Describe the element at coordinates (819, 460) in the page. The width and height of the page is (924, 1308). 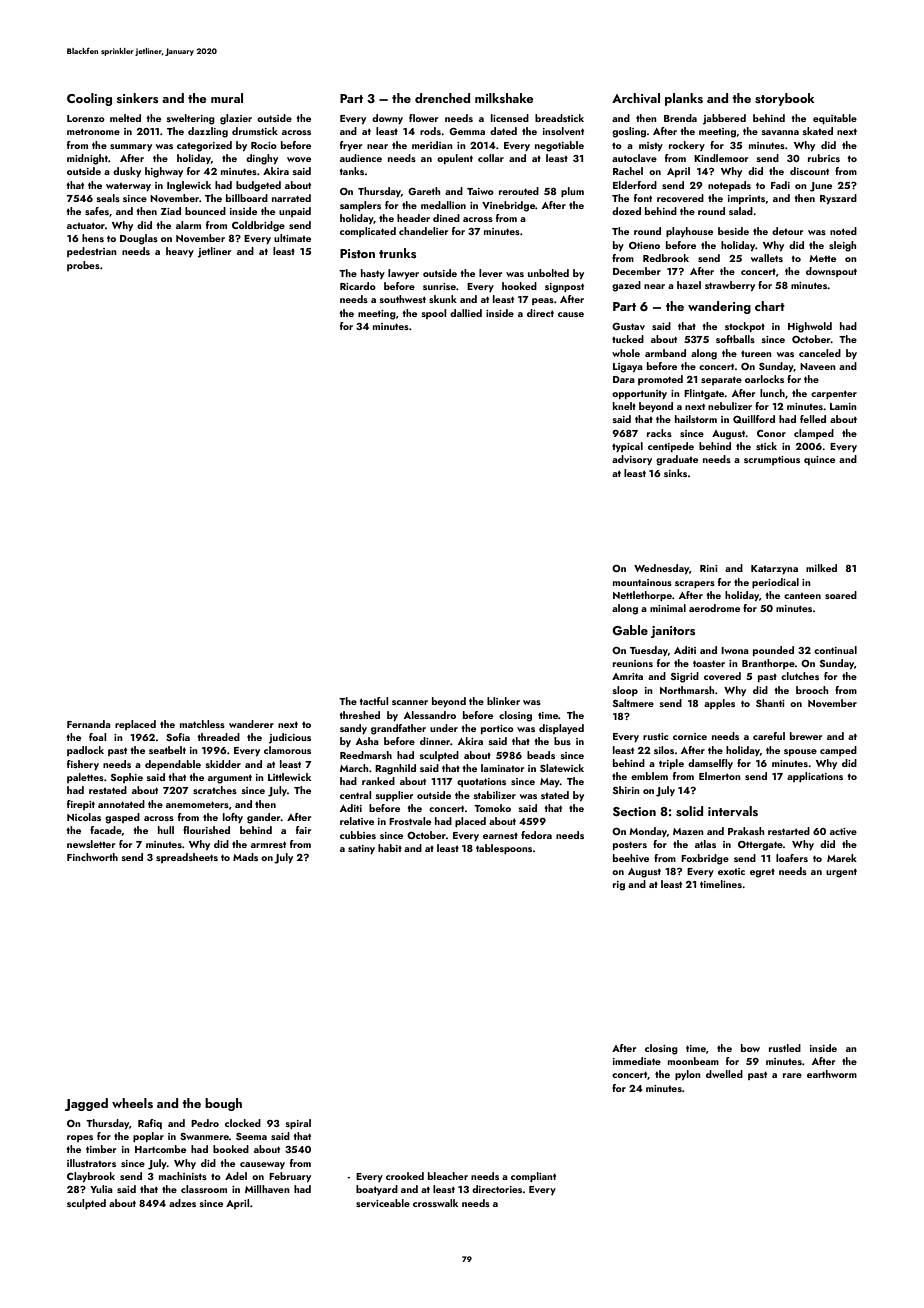
I see `quince` at that location.
